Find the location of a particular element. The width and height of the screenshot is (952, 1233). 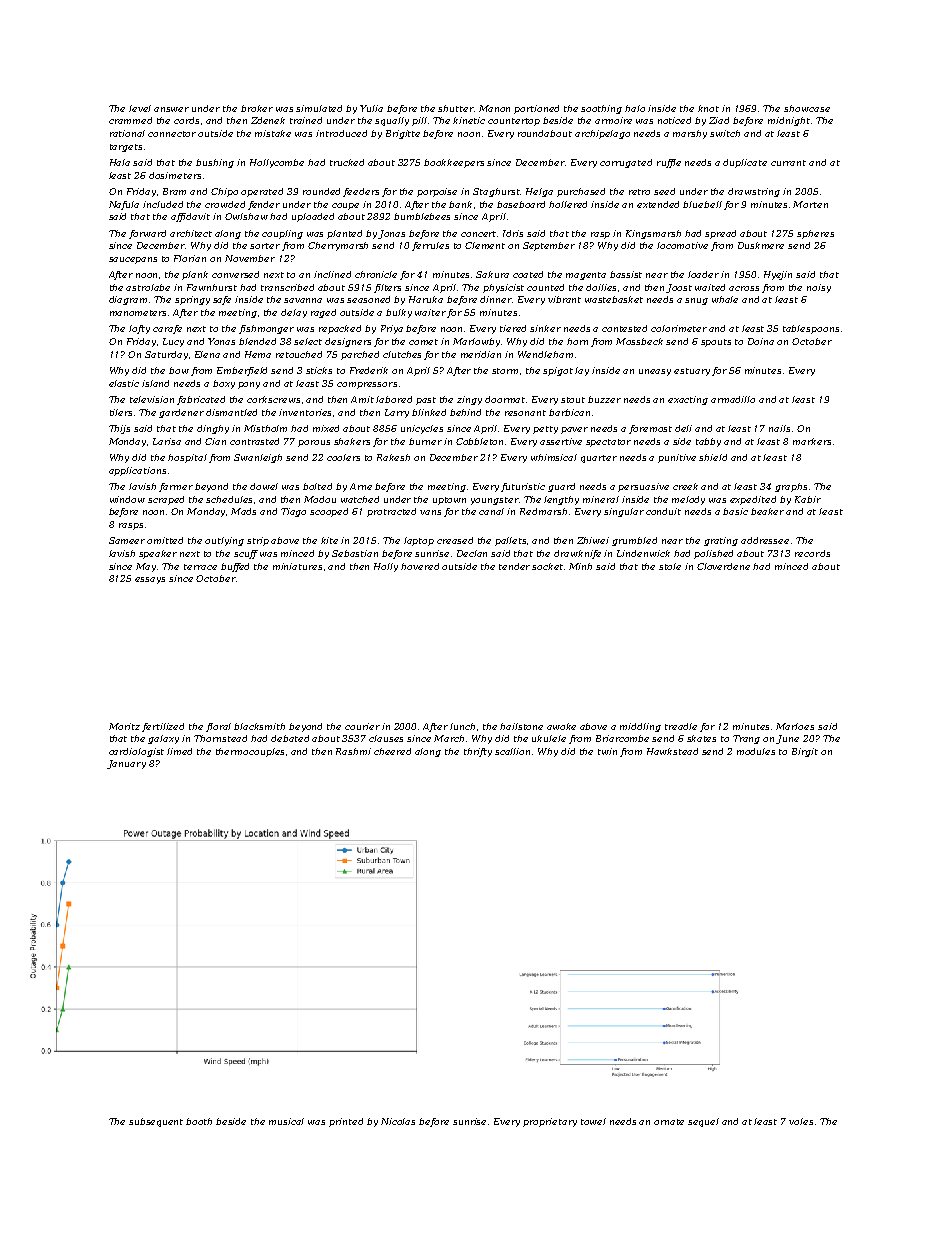

doormat is located at coordinates (505, 399).
